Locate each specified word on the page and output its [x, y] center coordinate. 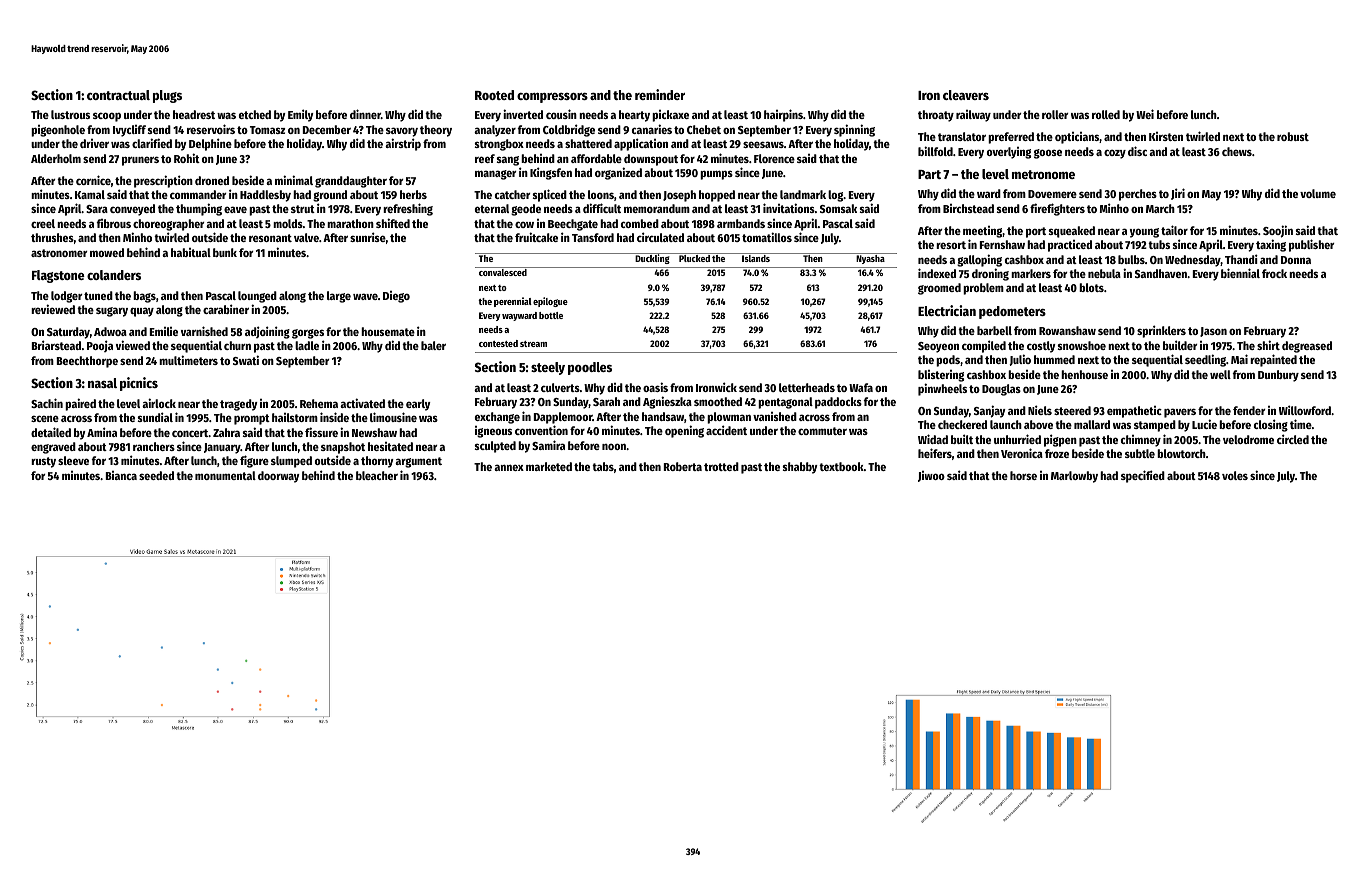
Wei [1145, 114]
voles [1235, 475]
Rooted [494, 95]
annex [509, 467]
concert [190, 433]
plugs [167, 96]
